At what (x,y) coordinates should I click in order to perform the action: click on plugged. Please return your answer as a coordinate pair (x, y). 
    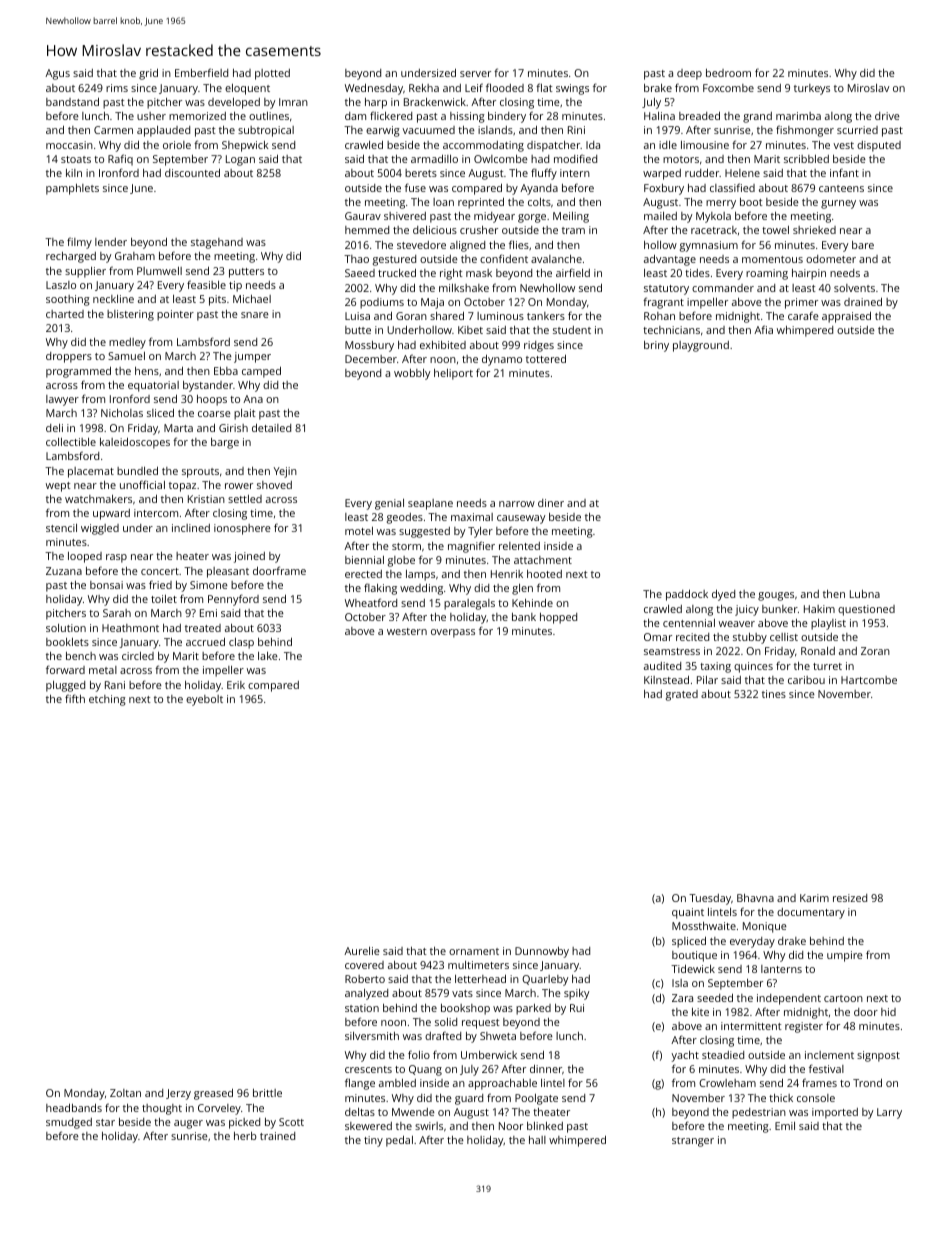
    Looking at the image, I should click on (65, 686).
